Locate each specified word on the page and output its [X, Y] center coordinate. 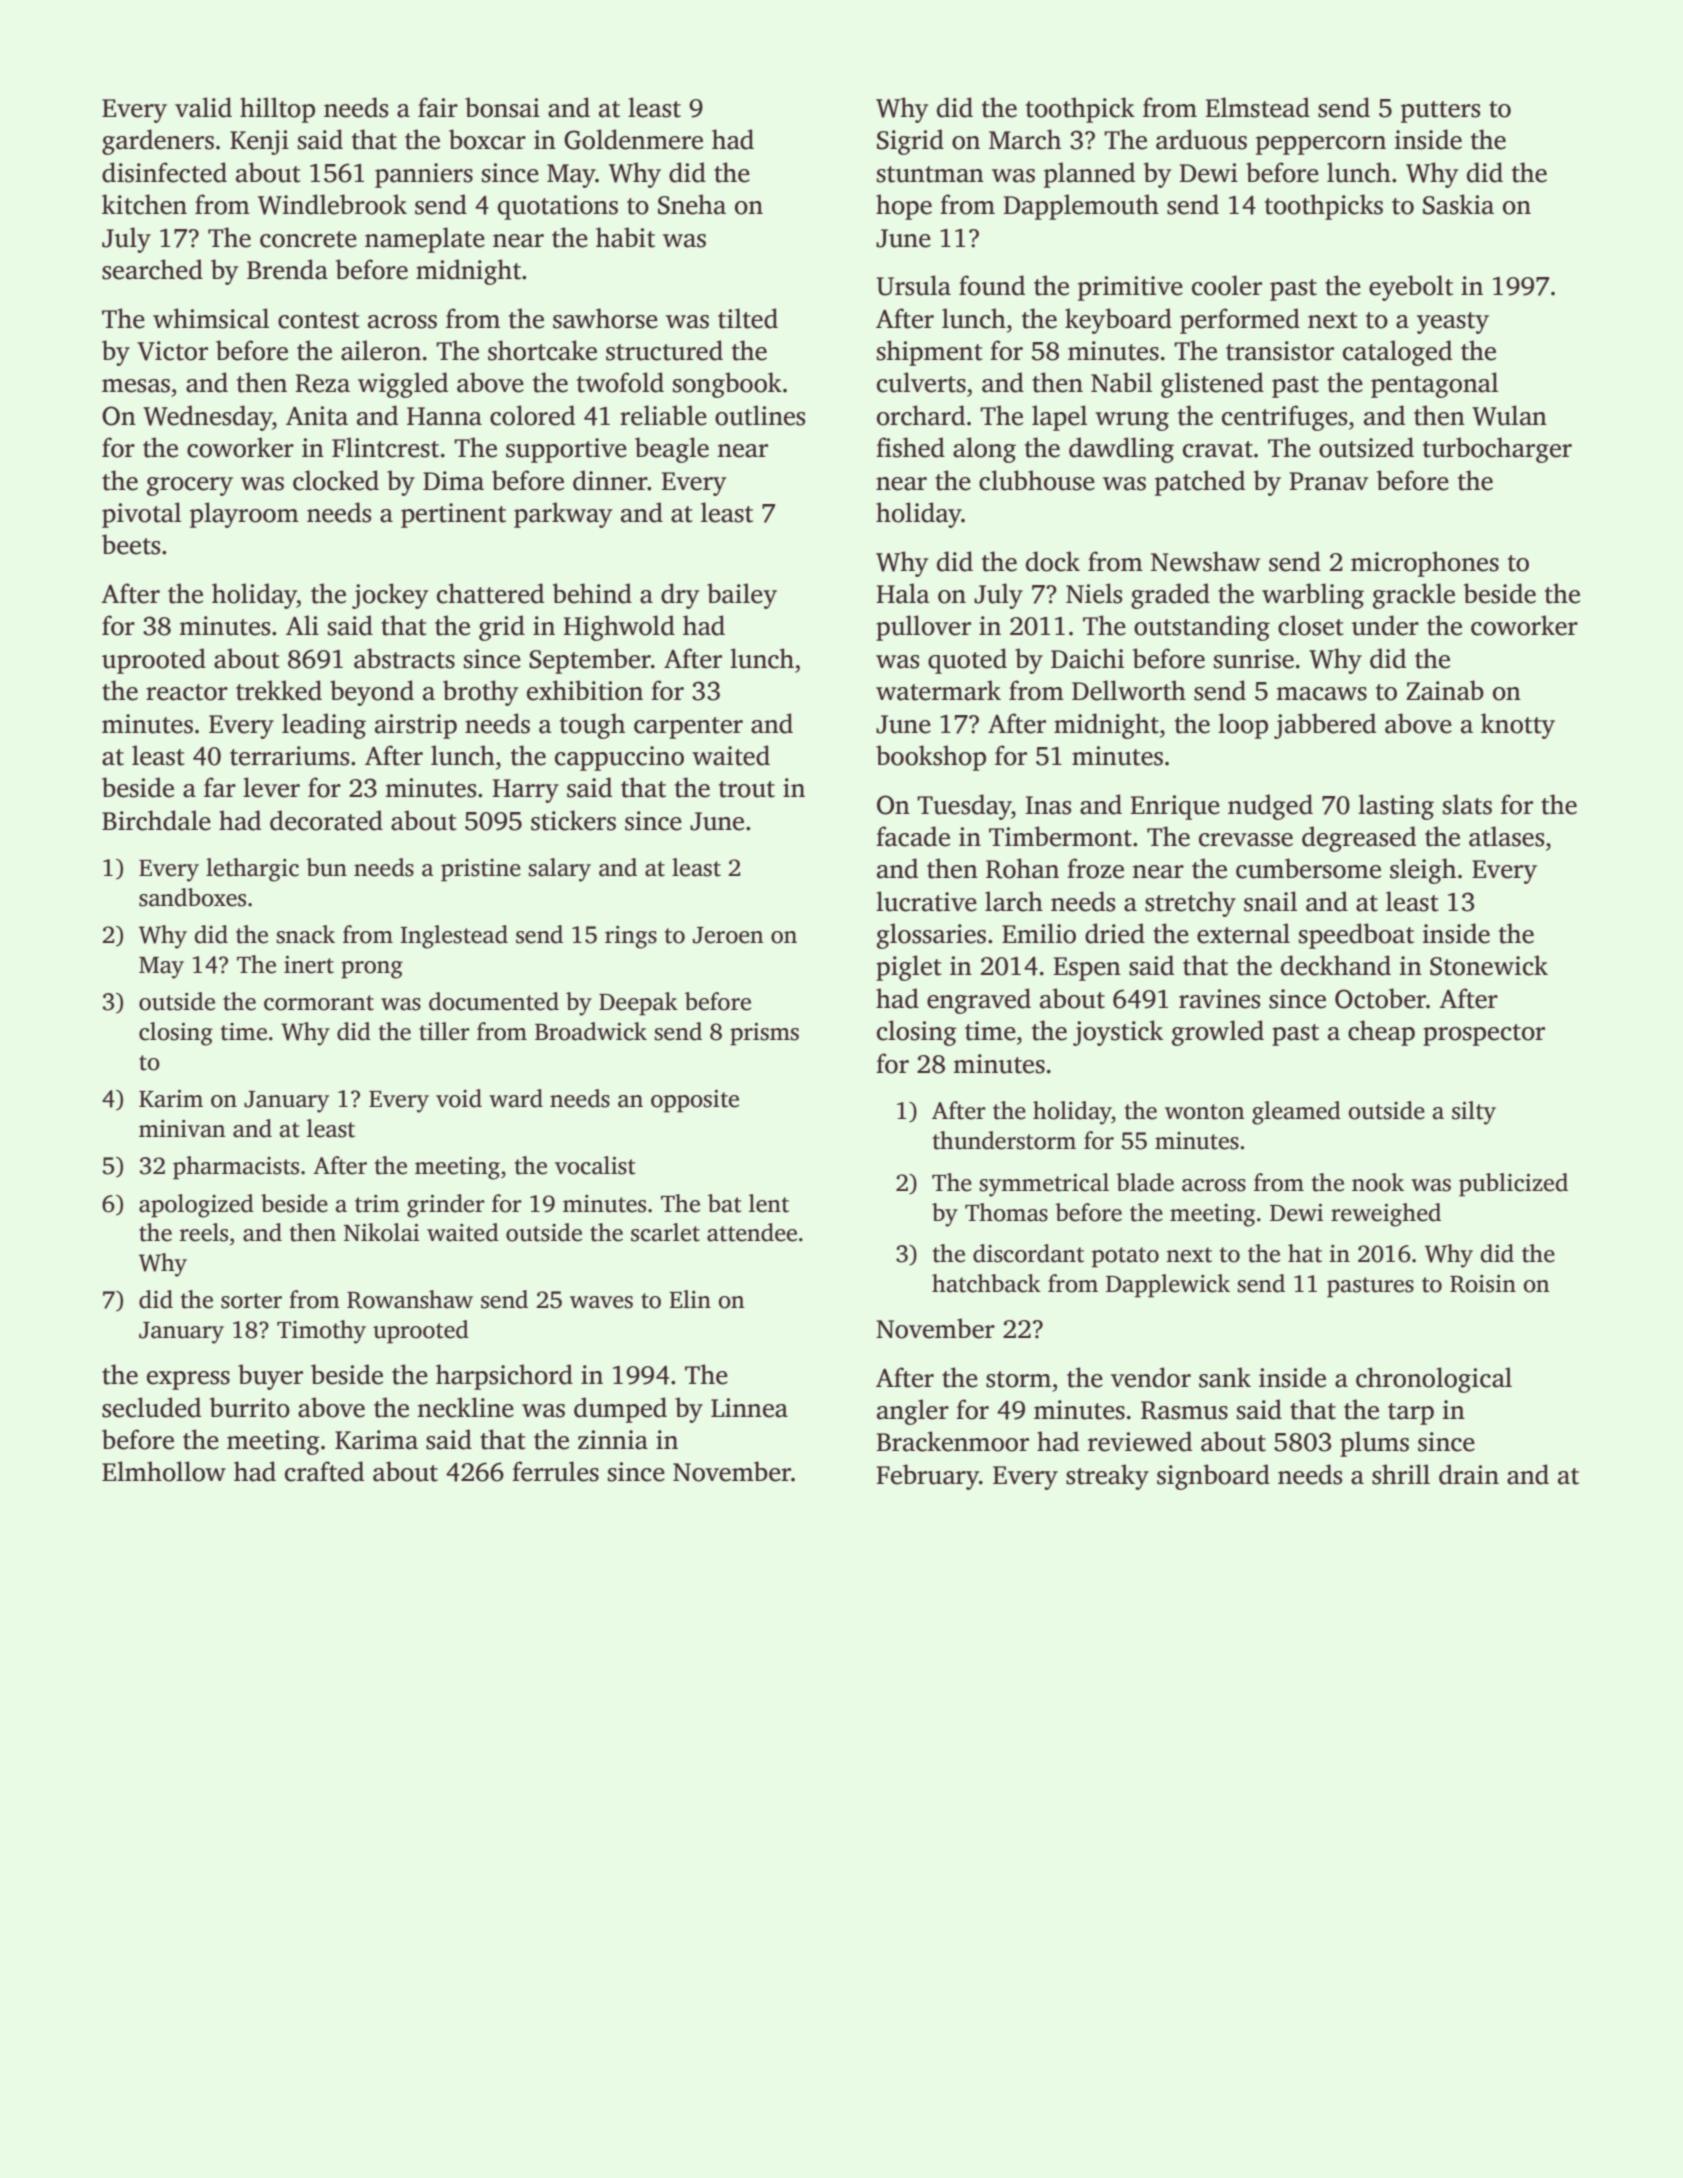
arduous [1201, 139]
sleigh [1423, 871]
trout [747, 789]
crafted [324, 1471]
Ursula [914, 285]
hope [904, 207]
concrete [308, 239]
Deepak [638, 1004]
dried [1115, 933]
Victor [172, 351]
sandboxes [192, 897]
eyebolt [1411, 288]
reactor [187, 692]
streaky [1107, 1477]
